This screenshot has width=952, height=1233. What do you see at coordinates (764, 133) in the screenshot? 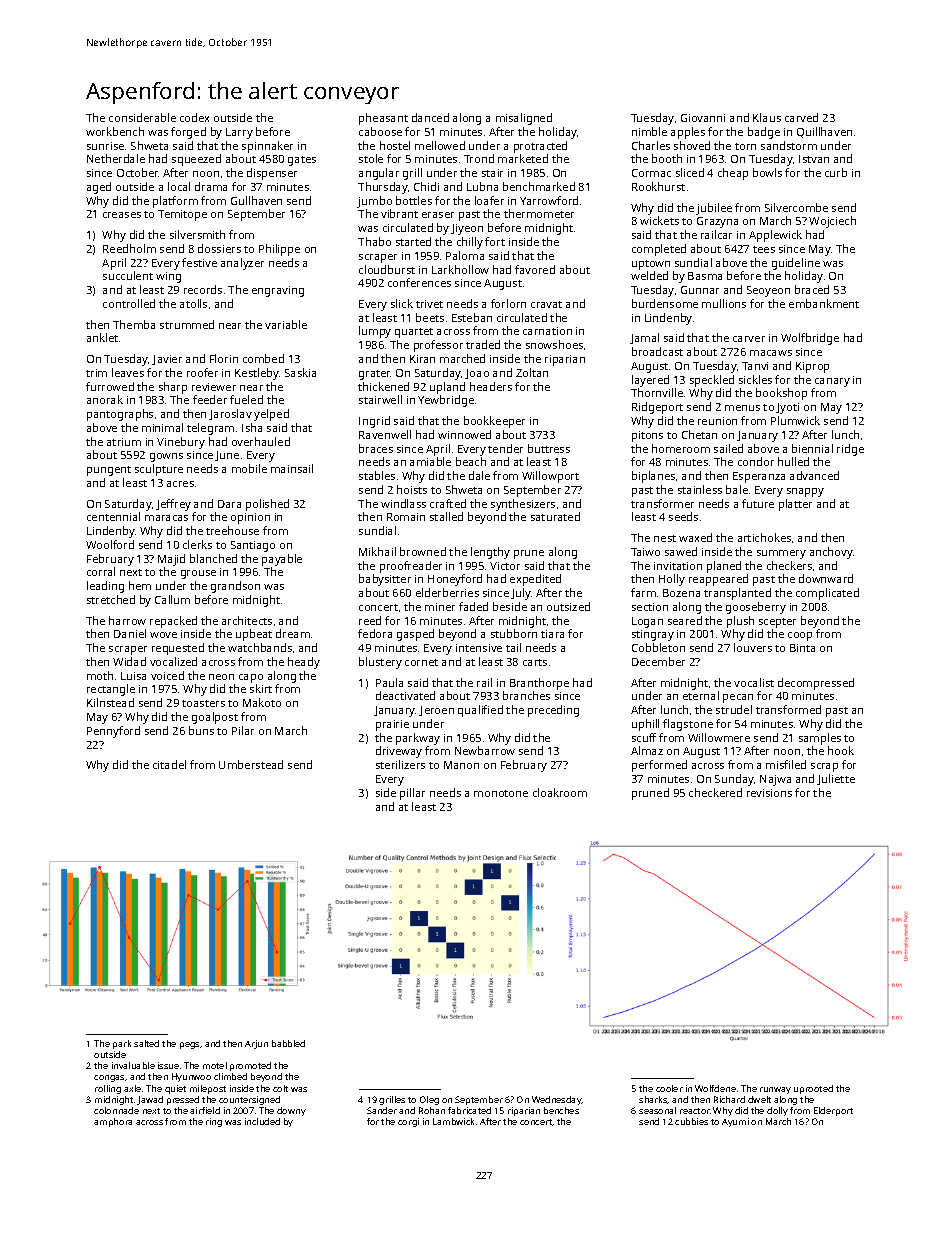
I see `badge` at bounding box center [764, 133].
